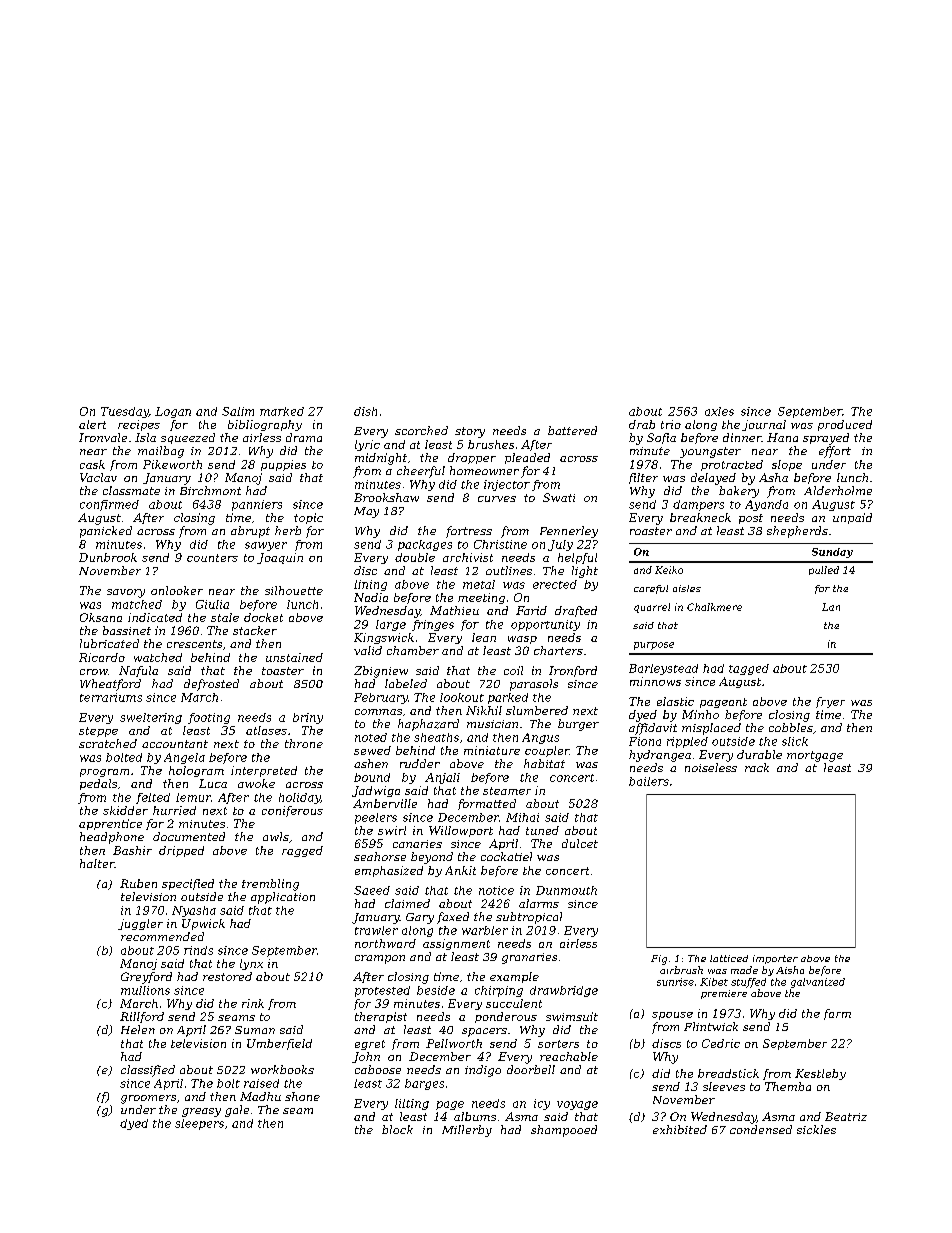  Describe the element at coordinates (177, 590) in the document. I see `onlooker` at that location.
